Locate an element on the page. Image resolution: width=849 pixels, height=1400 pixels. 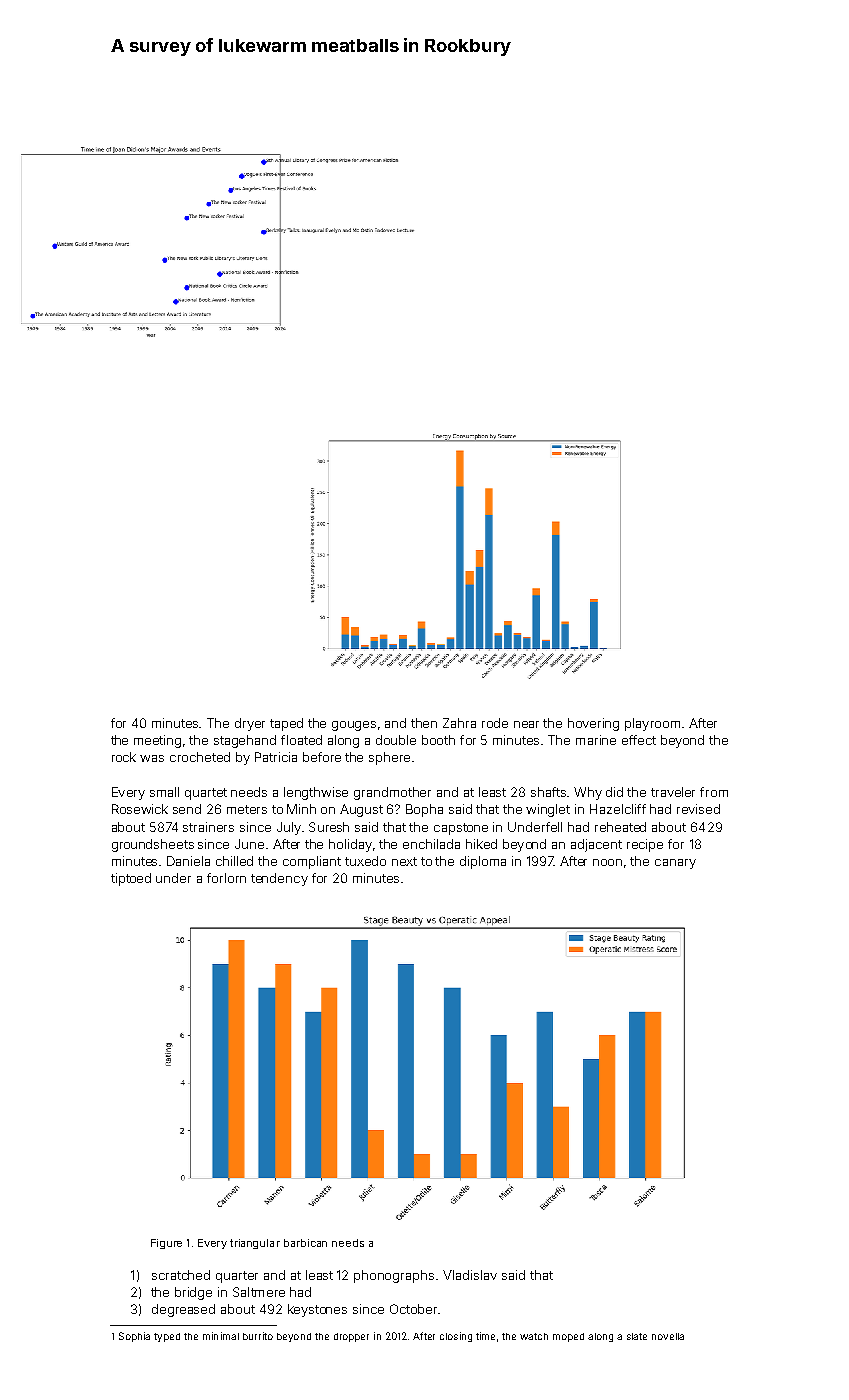
tiptoed is located at coordinates (131, 879).
